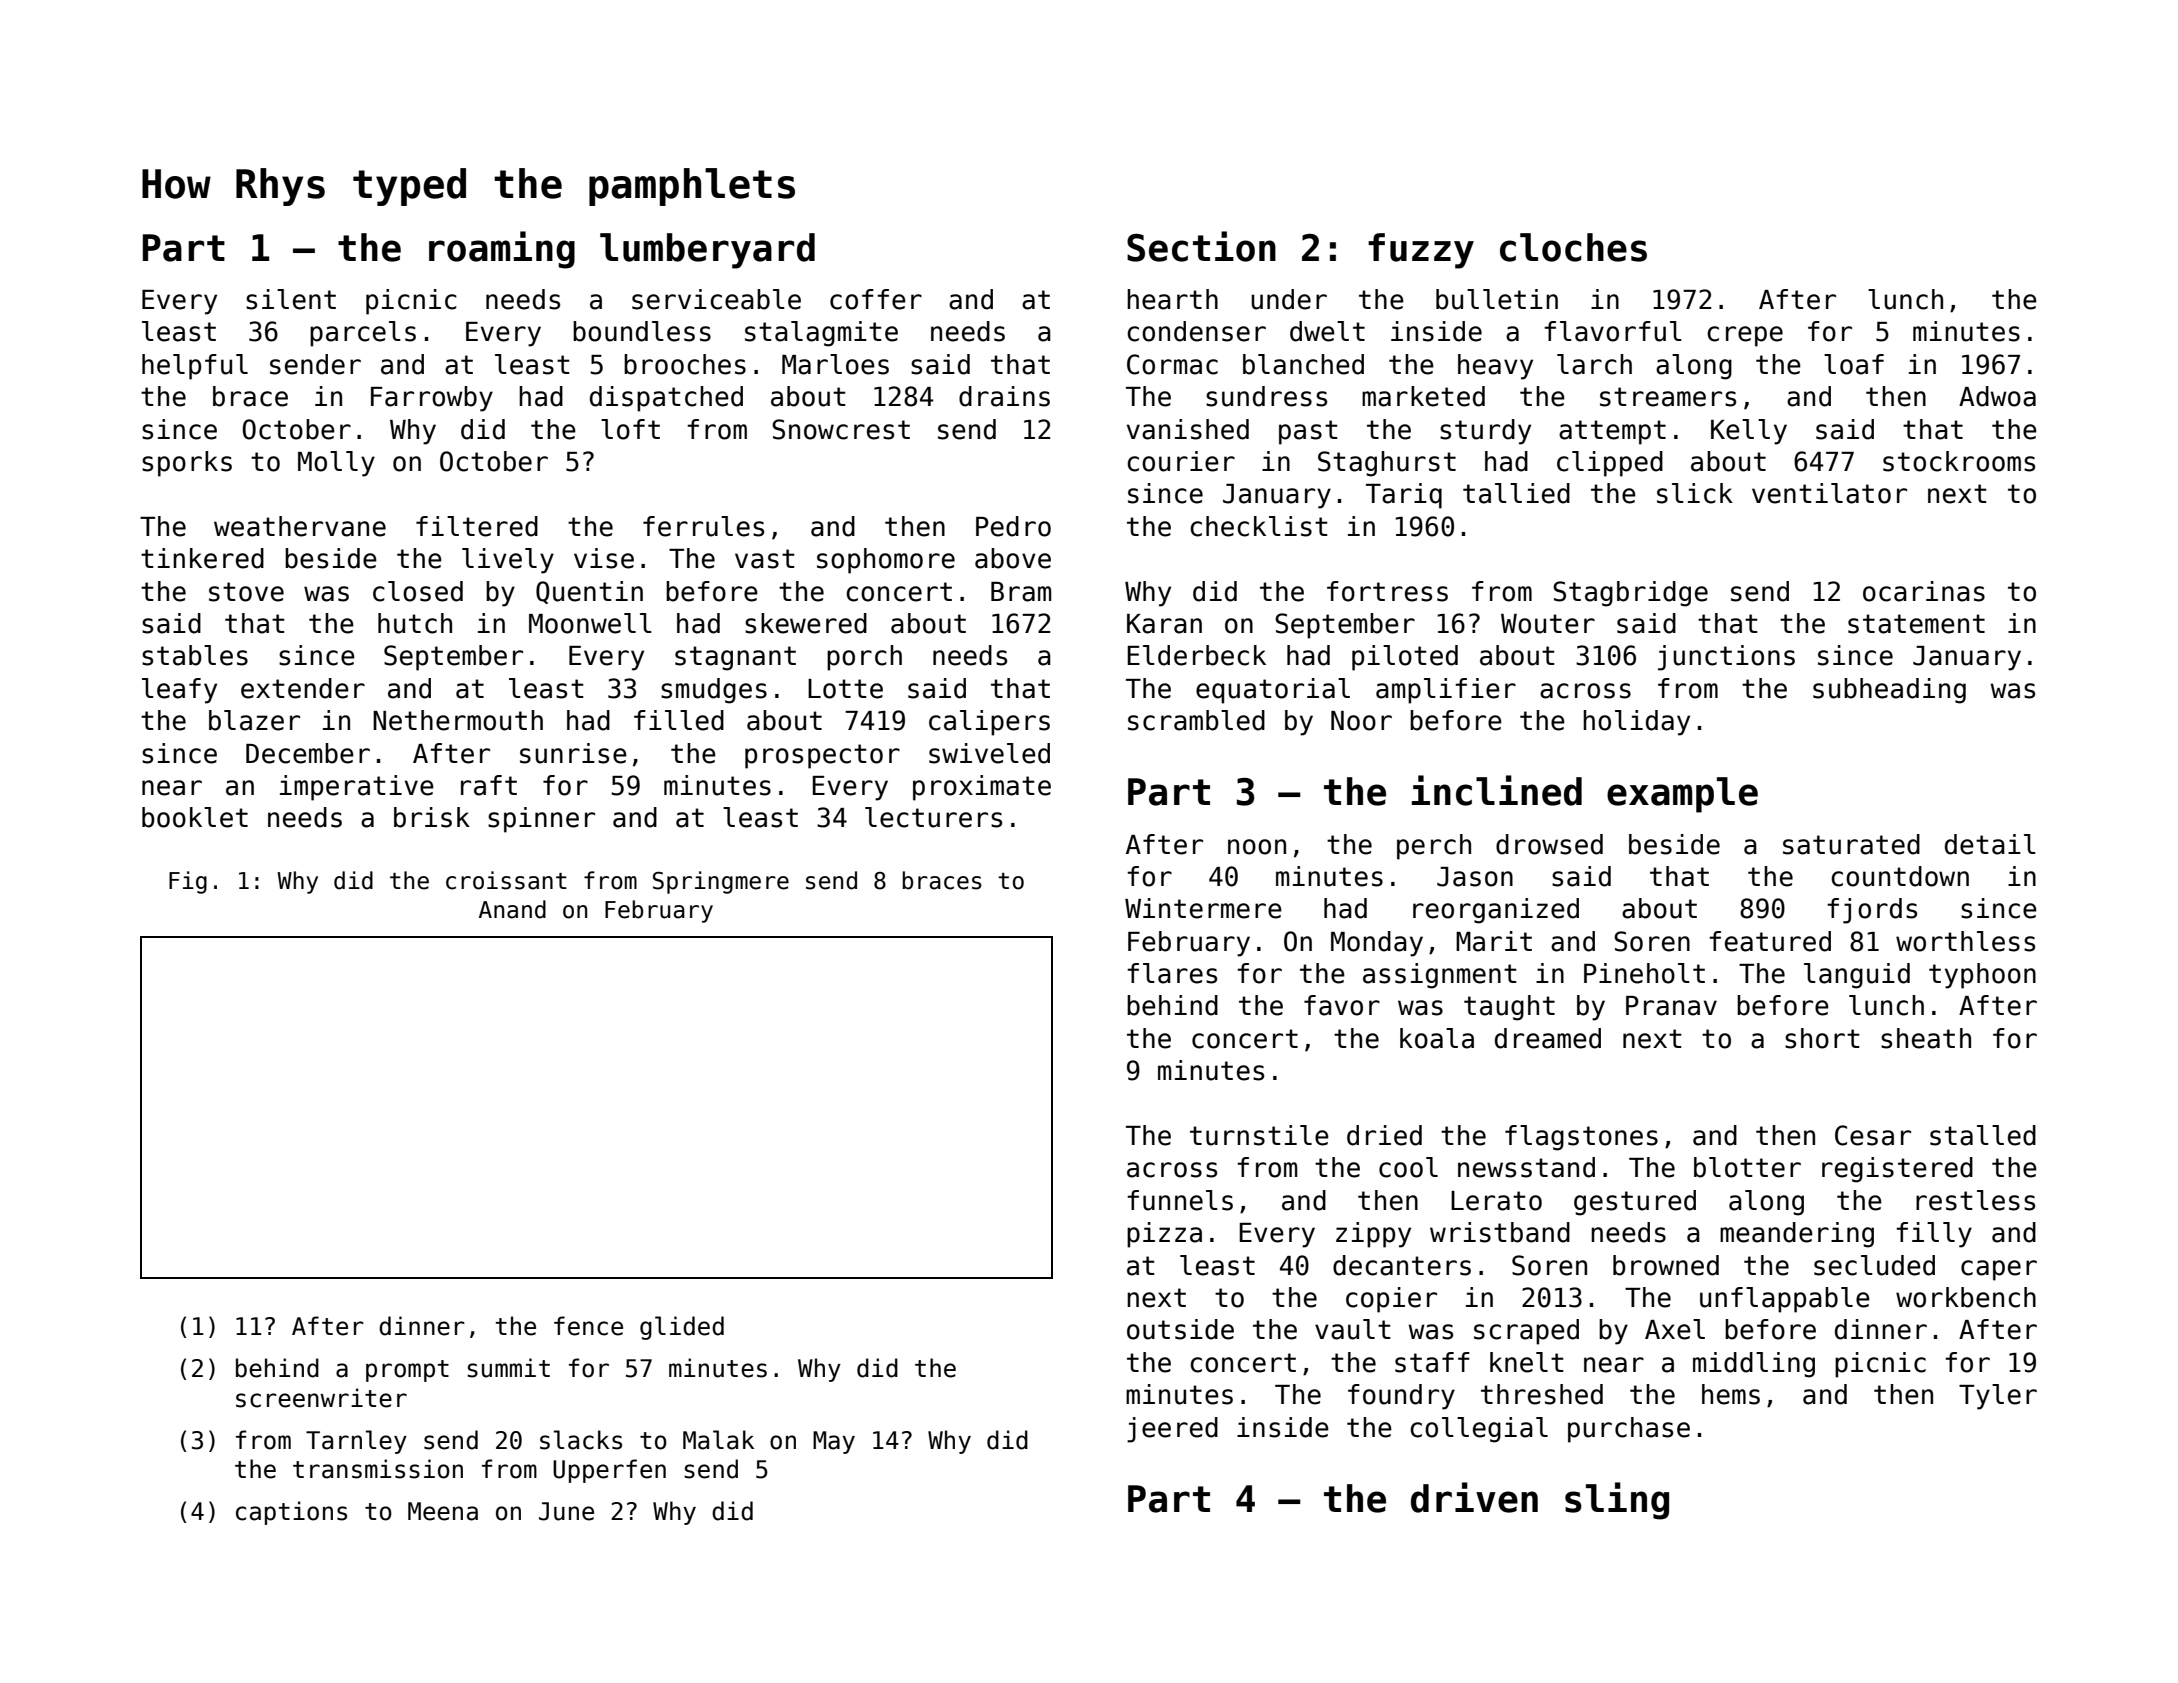 The height and width of the document is (1683, 2178). What do you see at coordinates (1997, 396) in the document?
I see `Adwoa` at bounding box center [1997, 396].
